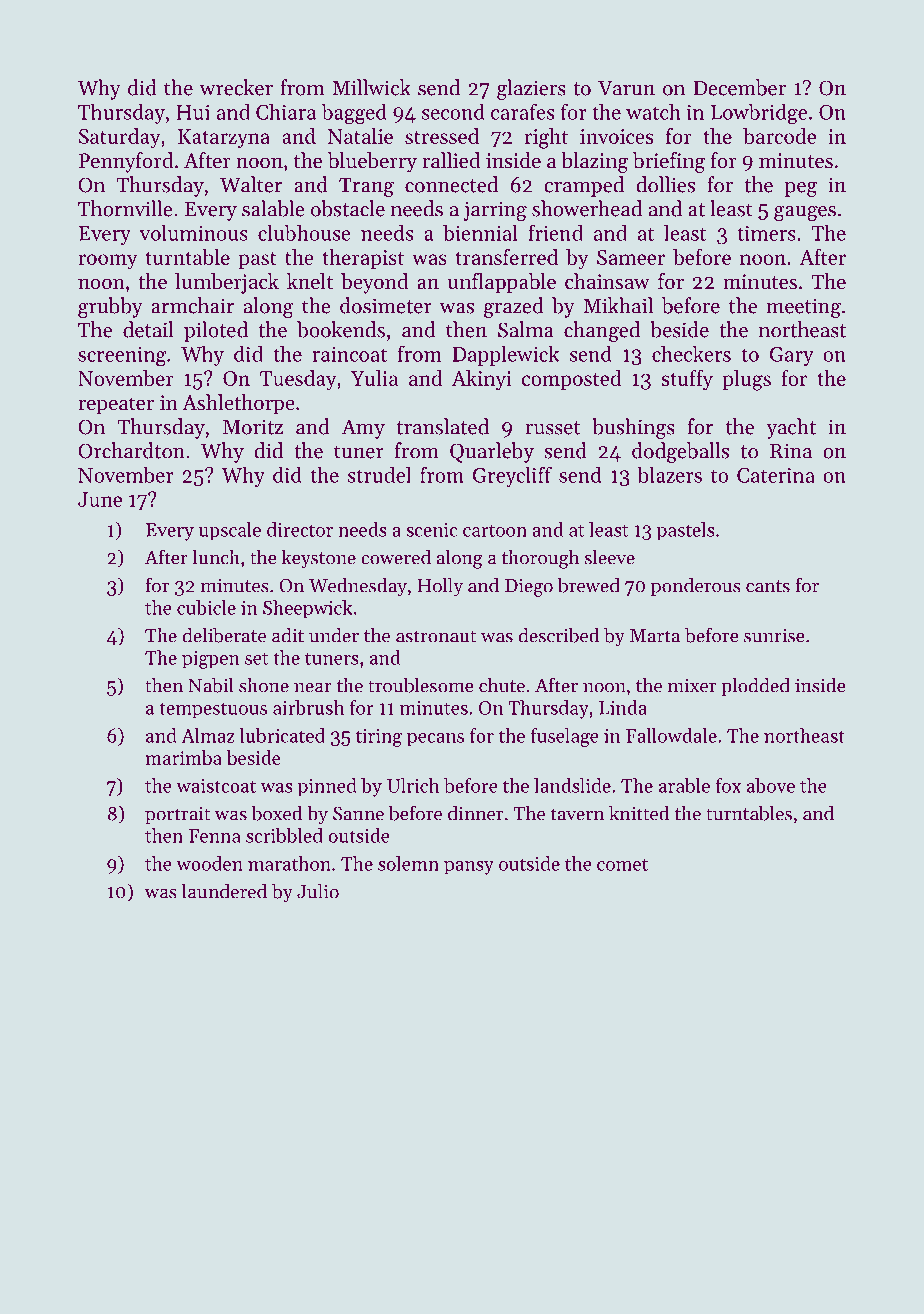 The width and height of the screenshot is (924, 1314). I want to click on carafes, so click(522, 111).
